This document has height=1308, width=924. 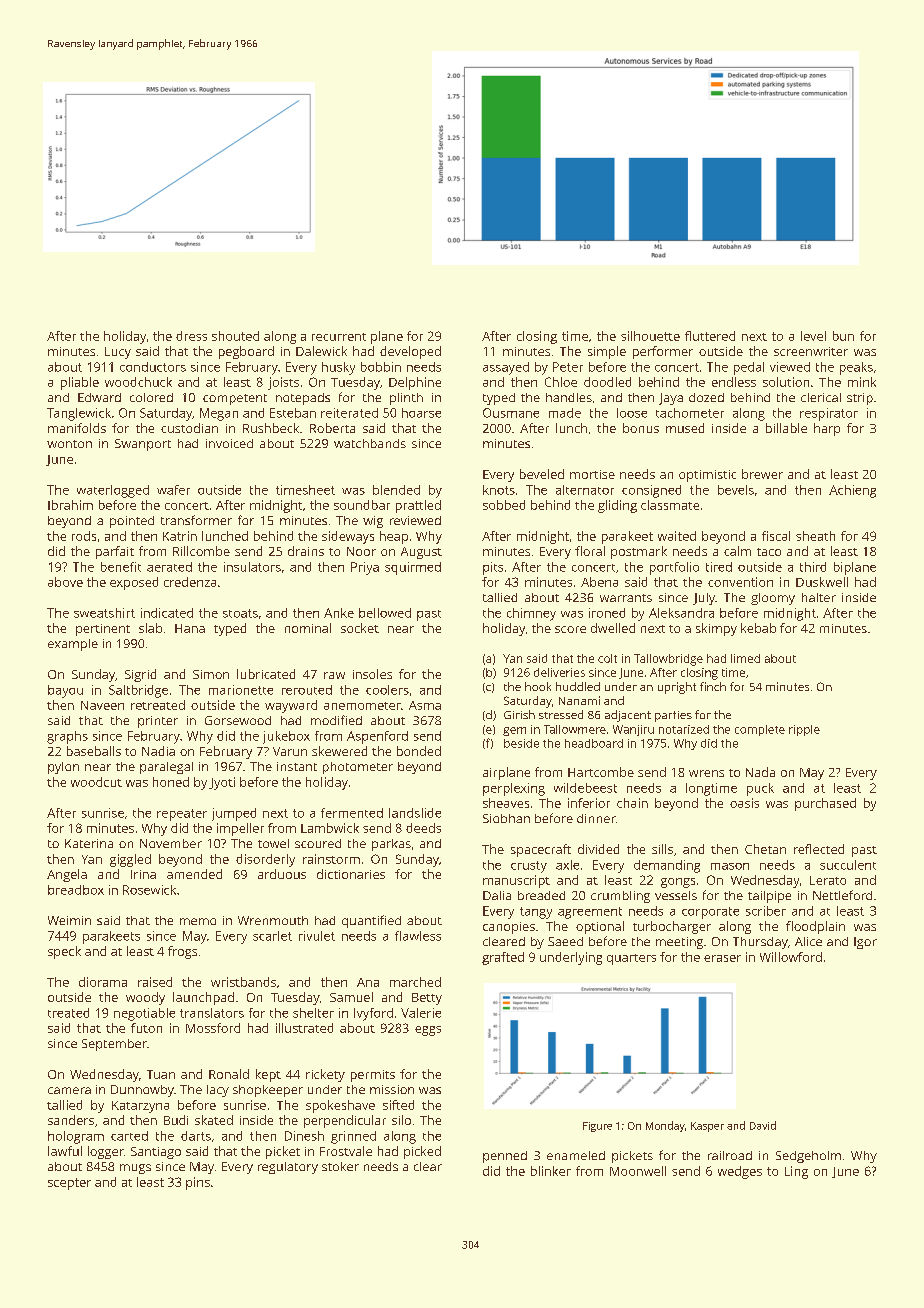 What do you see at coordinates (679, 943) in the document?
I see `meeting` at bounding box center [679, 943].
